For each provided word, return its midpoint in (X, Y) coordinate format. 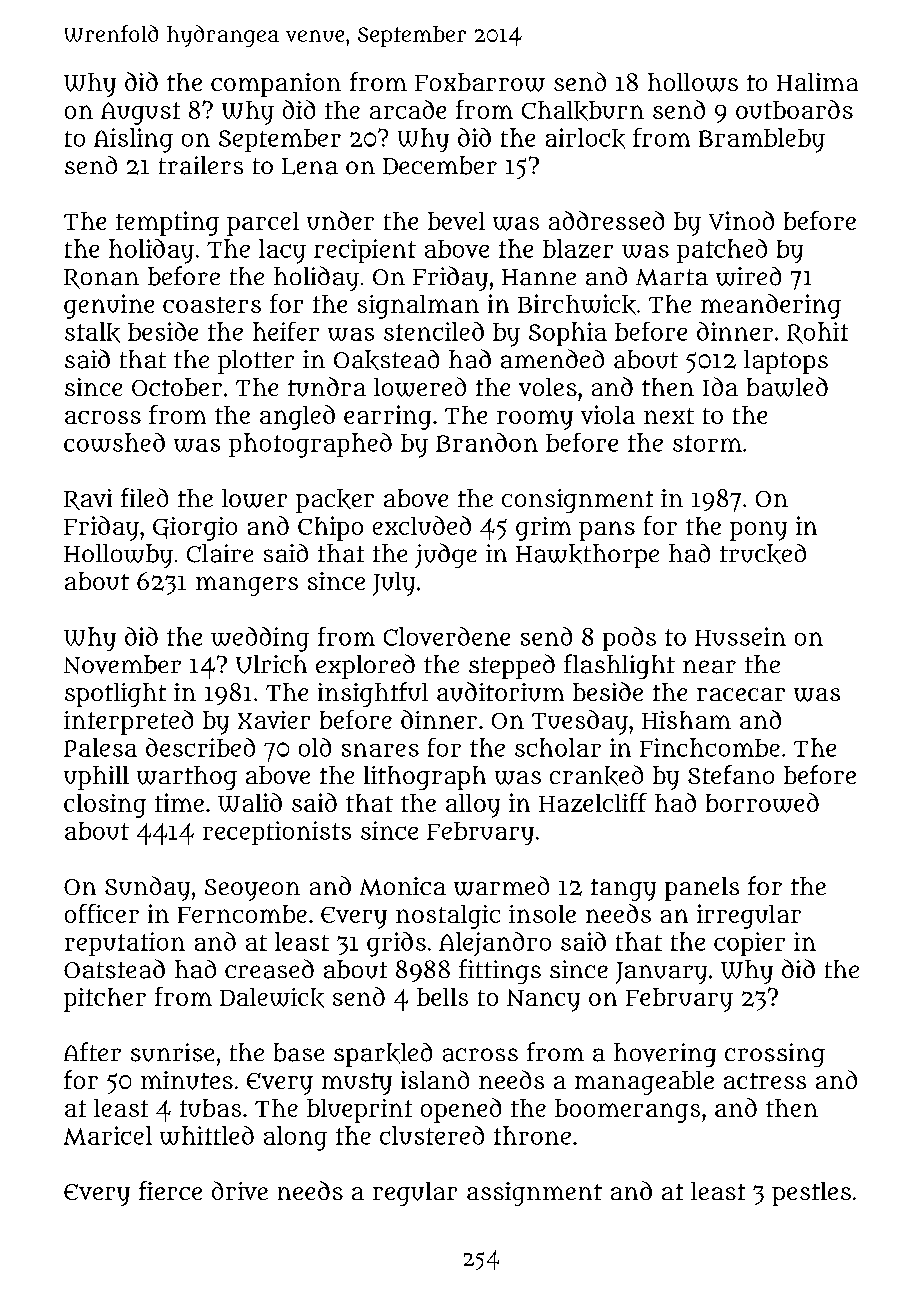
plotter (256, 362)
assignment (534, 1194)
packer (335, 501)
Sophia (568, 334)
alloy (473, 806)
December (440, 165)
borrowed (762, 803)
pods (629, 639)
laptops (786, 362)
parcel (263, 224)
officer (102, 913)
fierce (170, 1190)
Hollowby (118, 556)
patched (722, 251)
